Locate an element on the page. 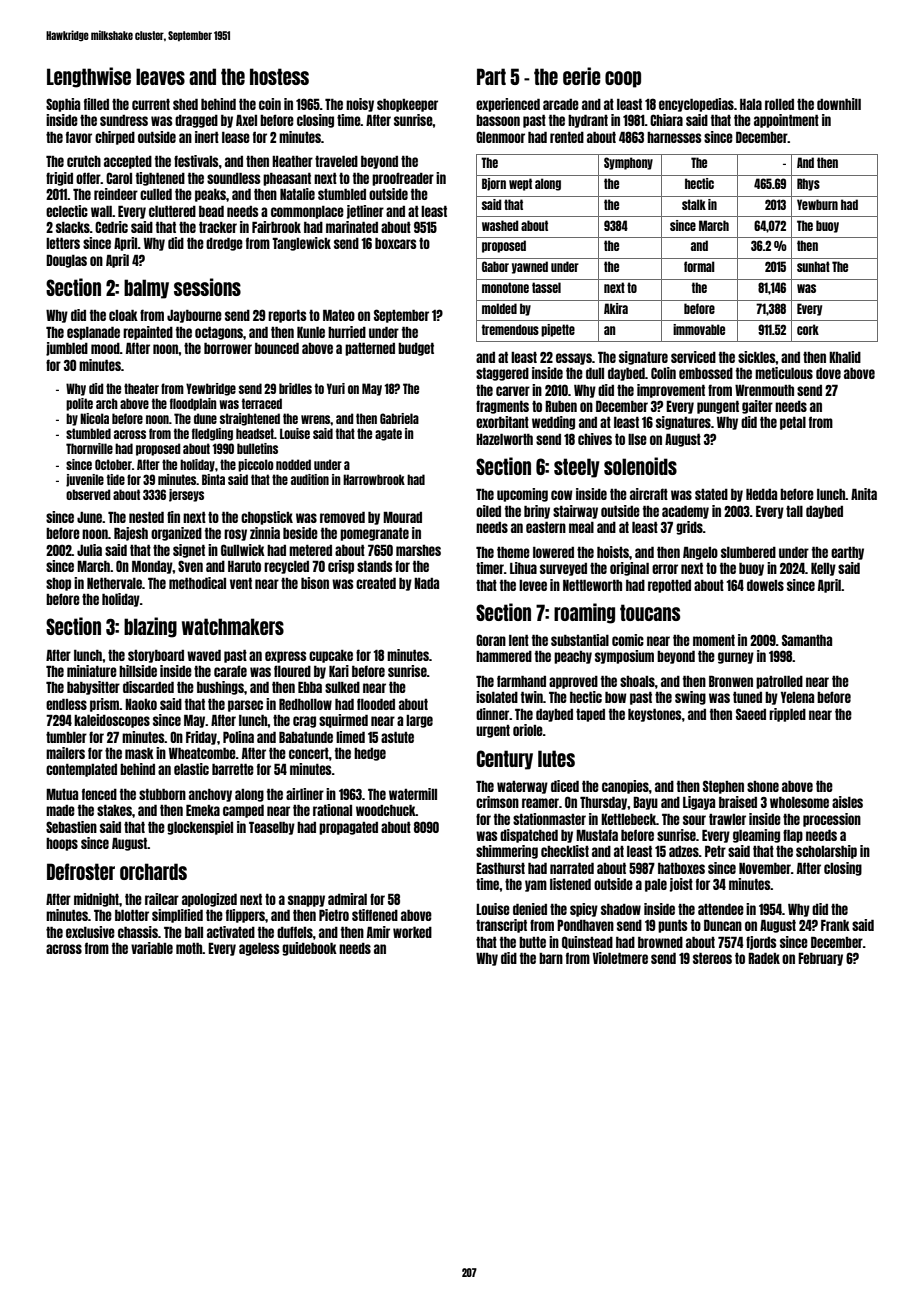 This image has width=924, height=1308. sunhat is located at coordinates (813, 266).
